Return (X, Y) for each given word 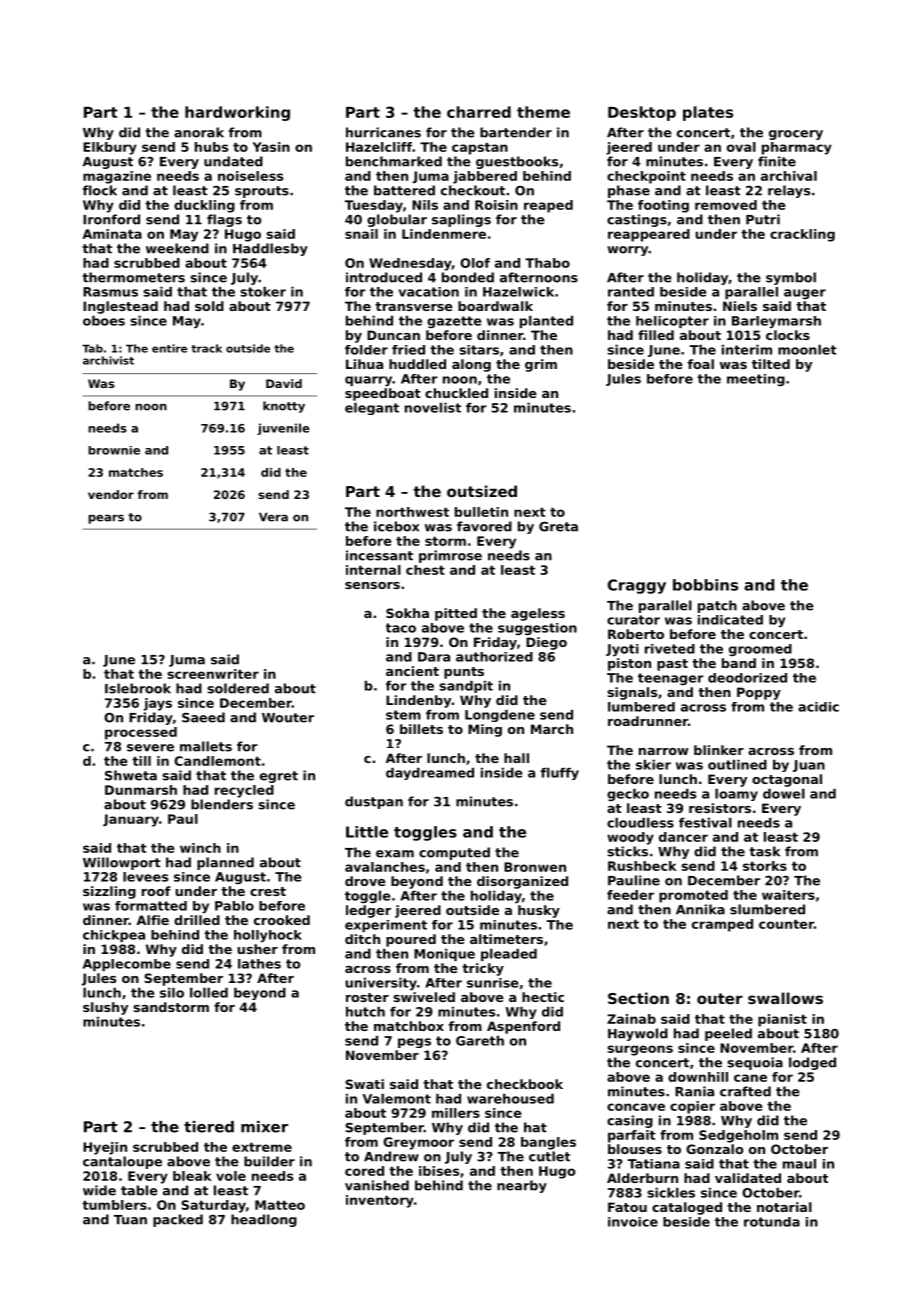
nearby (522, 1186)
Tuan (130, 1220)
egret (279, 777)
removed (726, 205)
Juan (809, 766)
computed (454, 853)
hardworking (237, 113)
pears (106, 519)
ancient (412, 671)
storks (765, 866)
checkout (473, 190)
